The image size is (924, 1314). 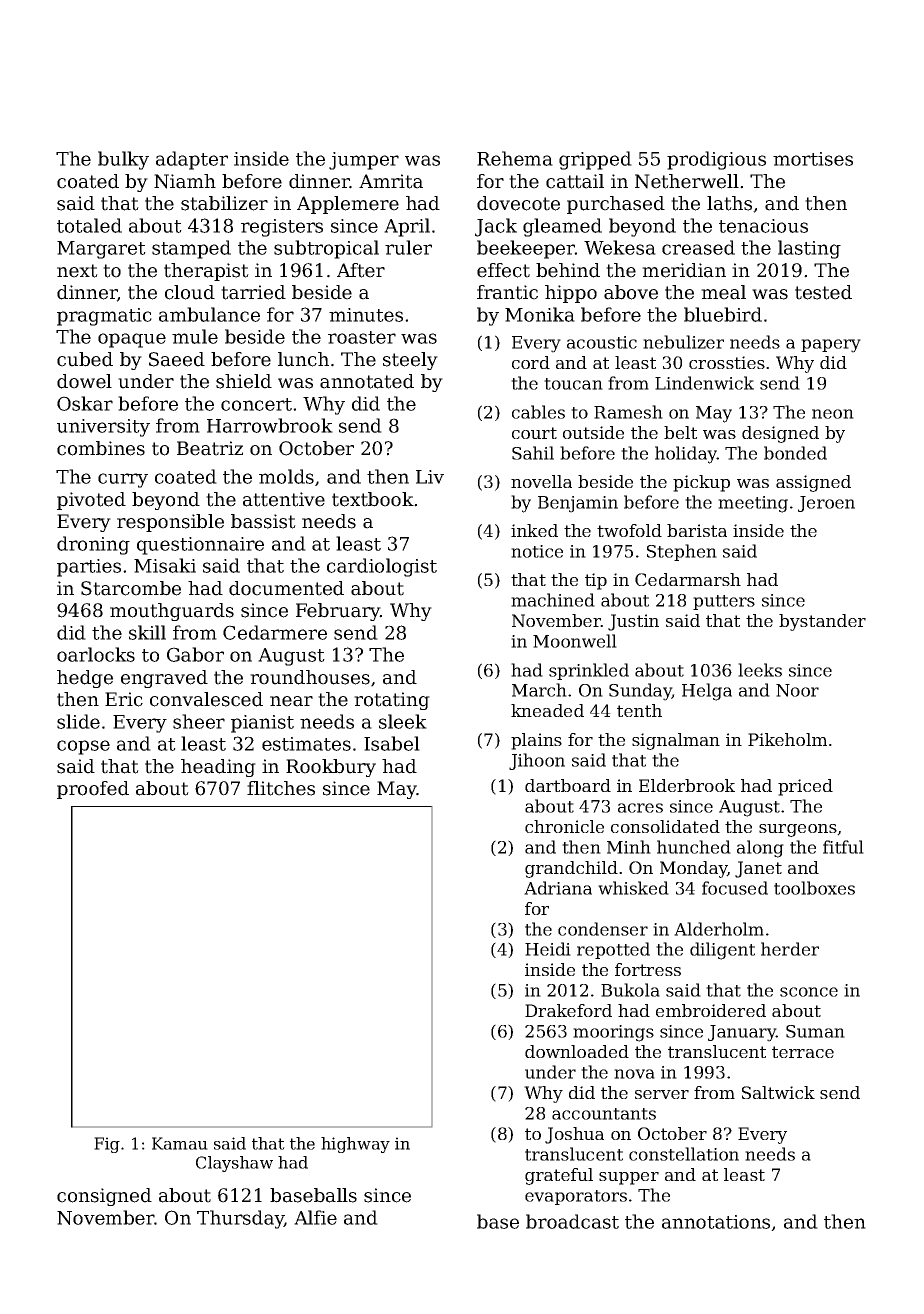 I want to click on Rookbury, so click(x=331, y=768).
